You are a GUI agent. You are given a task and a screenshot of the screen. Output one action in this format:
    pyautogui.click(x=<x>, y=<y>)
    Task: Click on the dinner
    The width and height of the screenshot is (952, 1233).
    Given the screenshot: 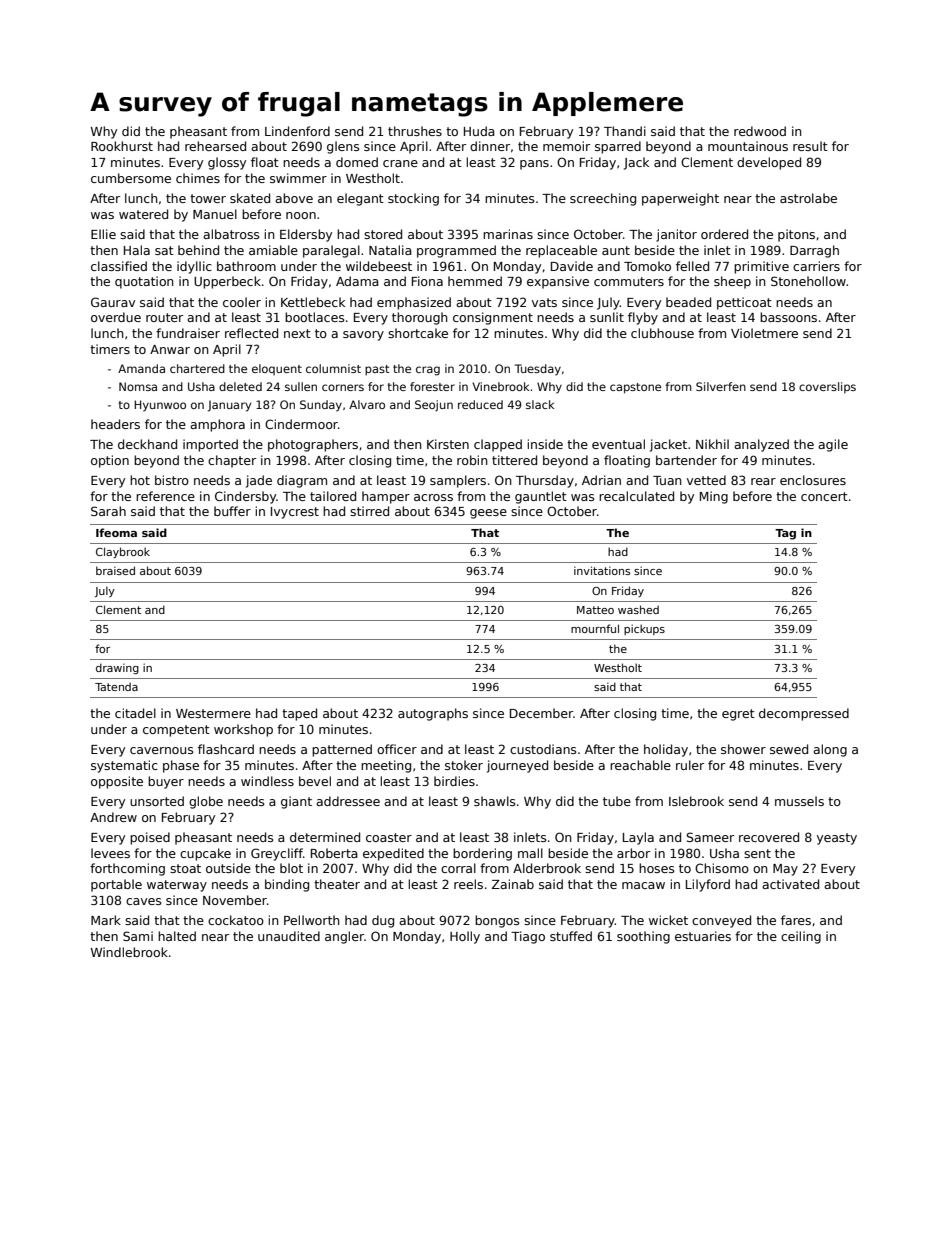 What is the action you would take?
    pyautogui.click(x=490, y=146)
